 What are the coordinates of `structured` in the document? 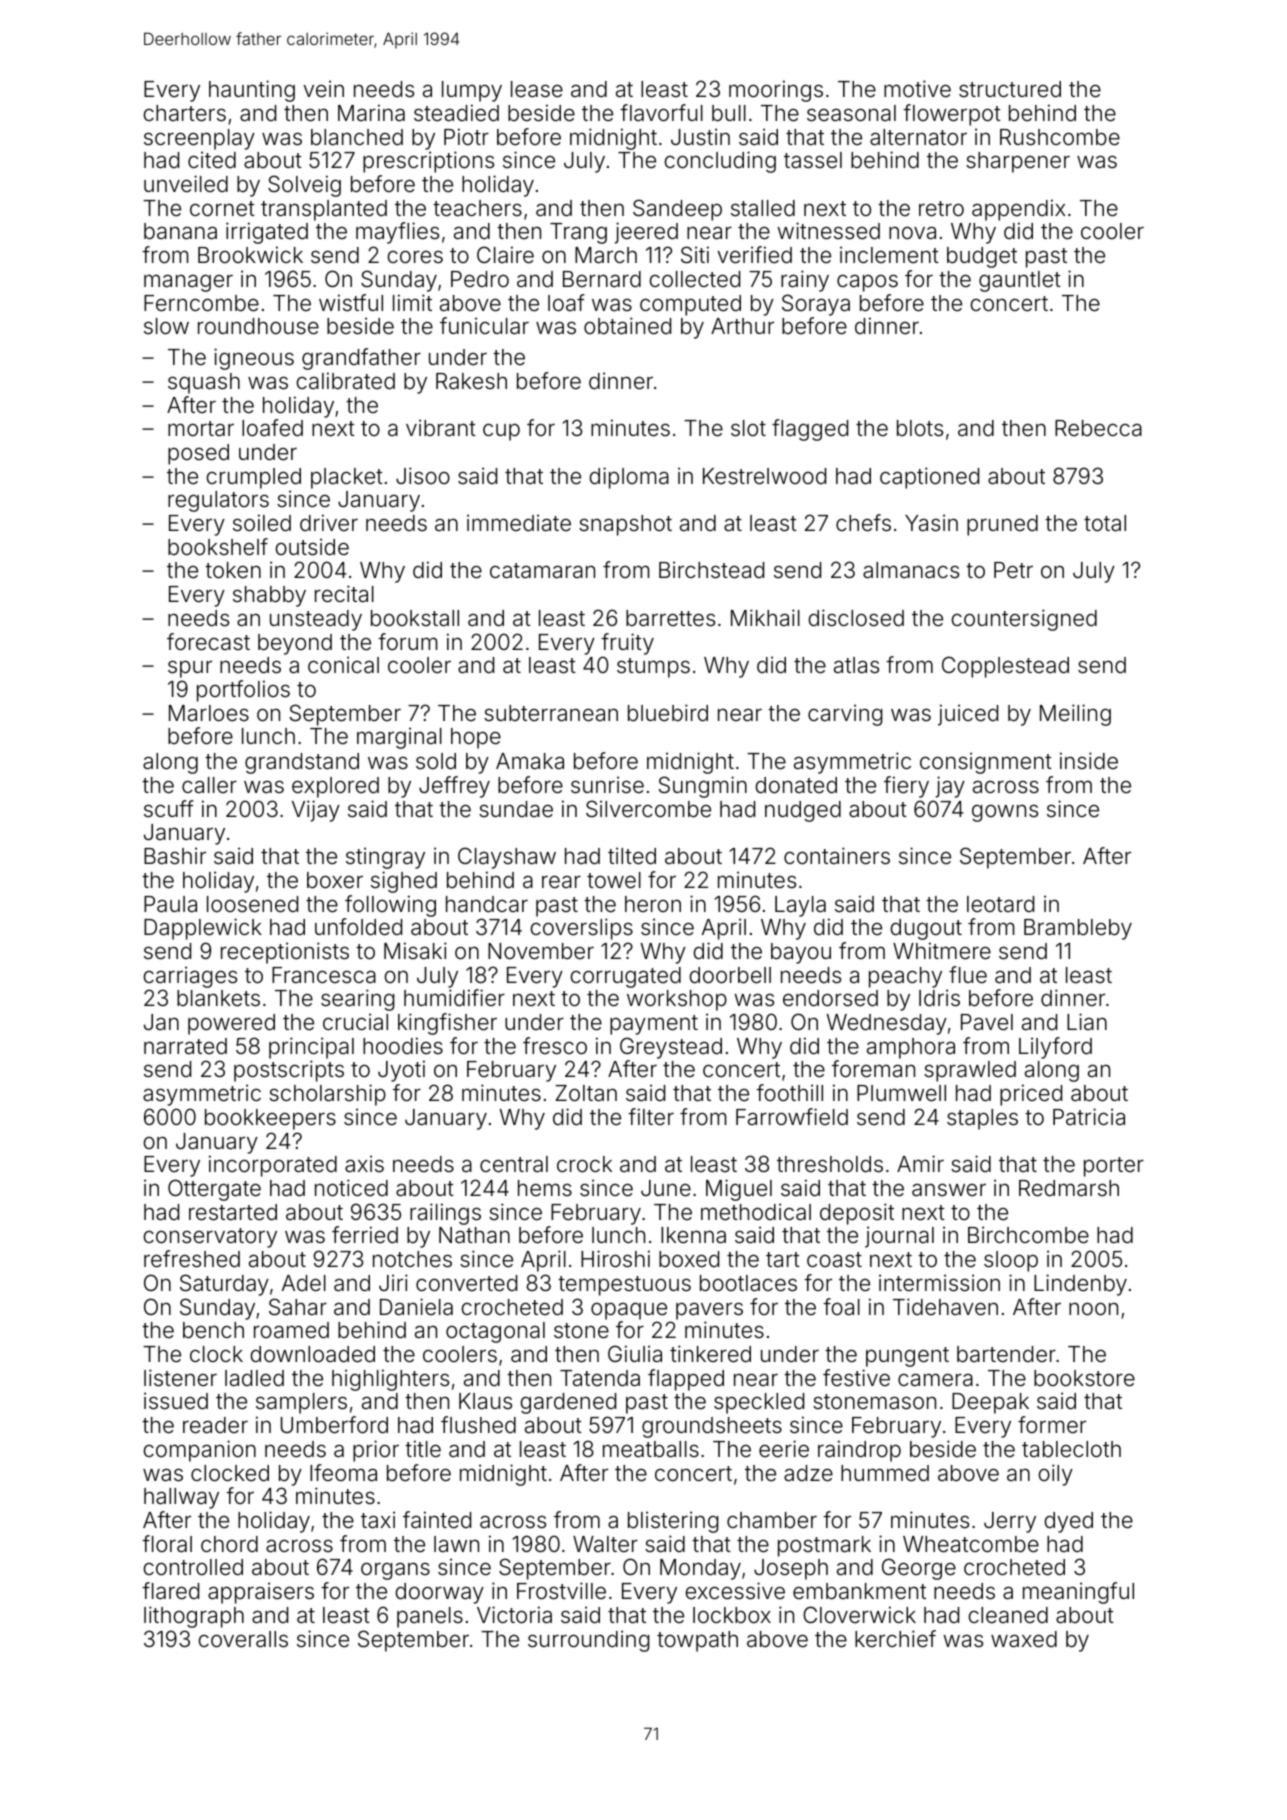 It's located at (1010, 89).
